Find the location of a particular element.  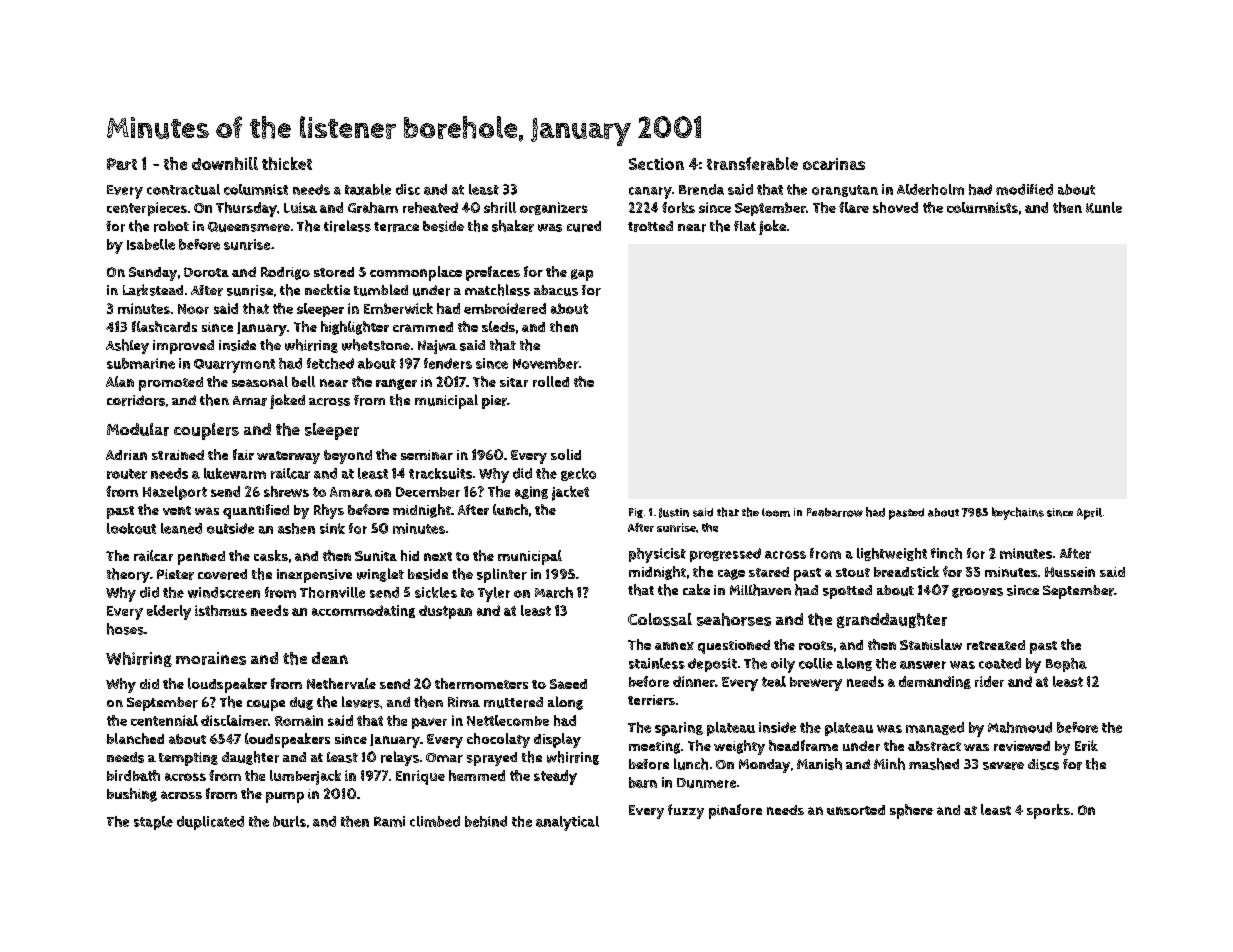

ocarinas is located at coordinates (834, 164).
